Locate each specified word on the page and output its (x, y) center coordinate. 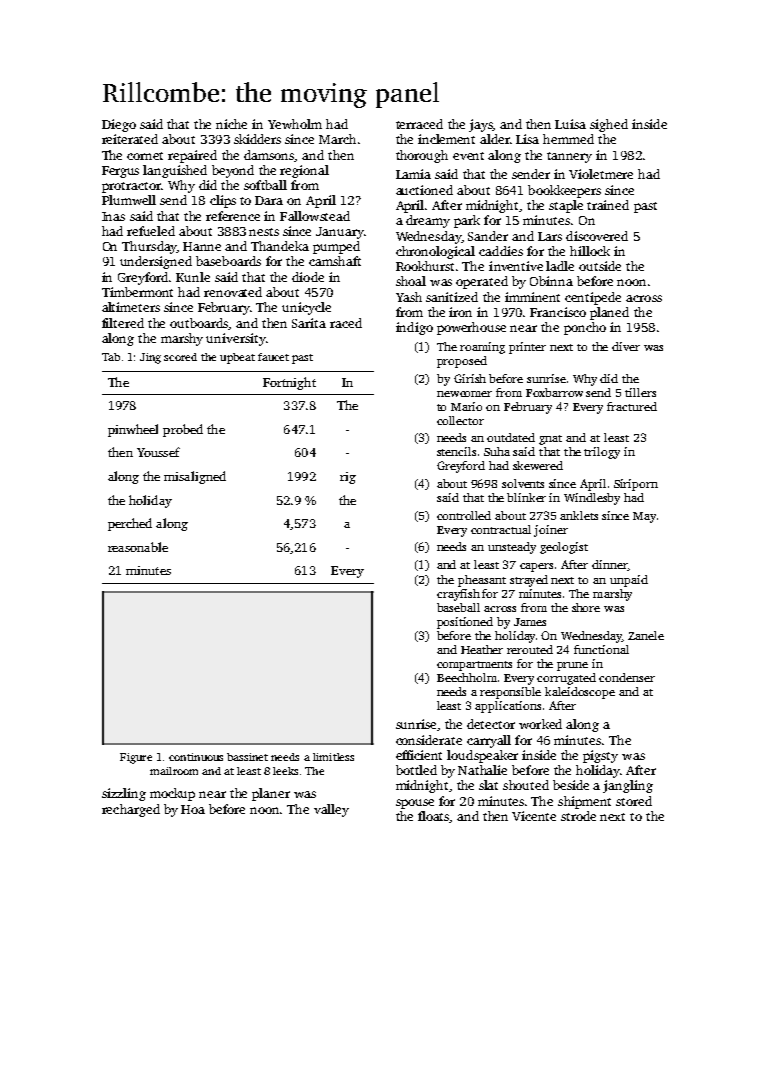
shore (586, 607)
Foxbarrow (554, 392)
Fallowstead (315, 216)
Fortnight (289, 383)
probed (183, 430)
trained (608, 205)
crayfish (458, 595)
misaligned (195, 477)
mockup (172, 794)
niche (231, 124)
